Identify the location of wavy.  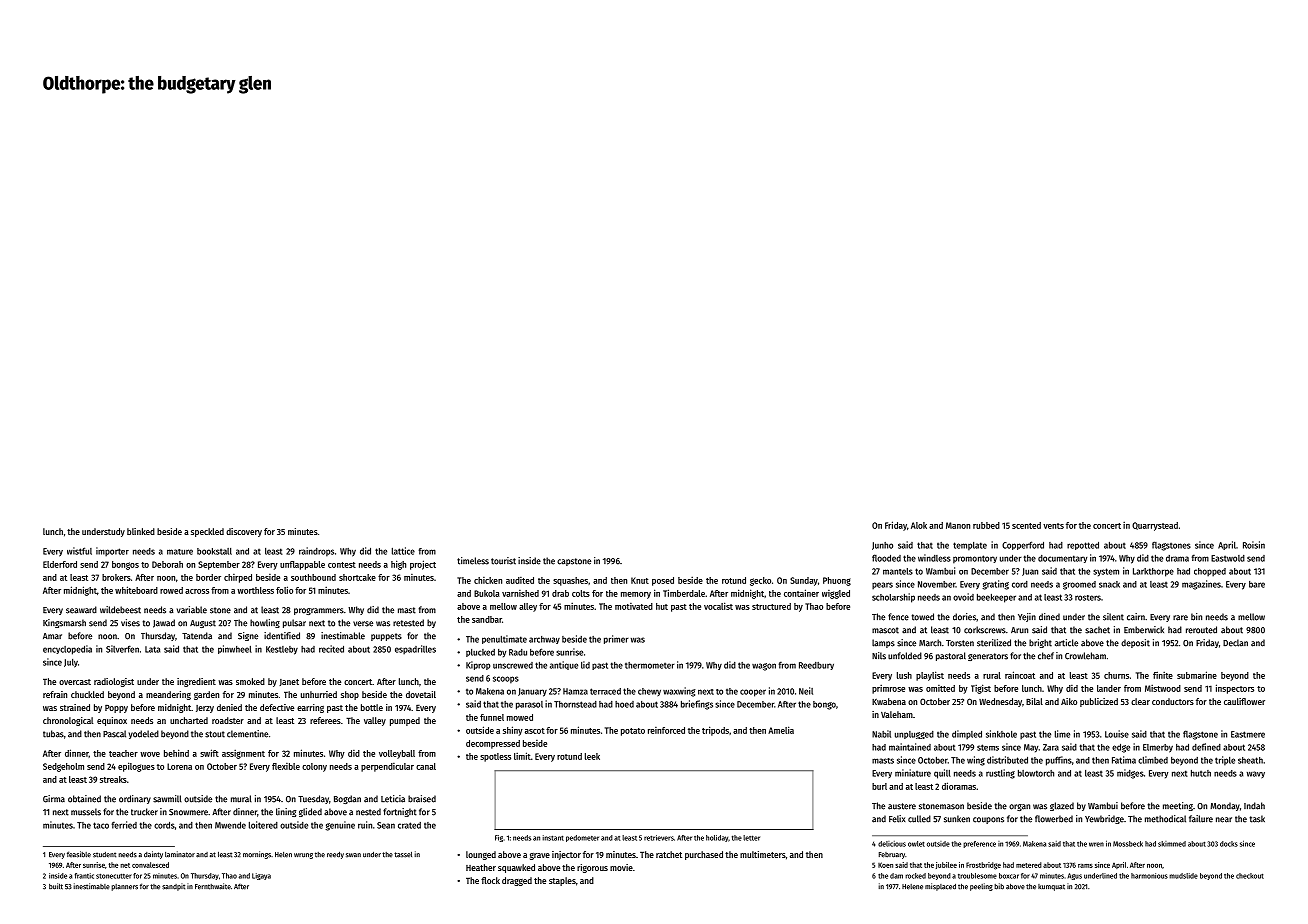
(1256, 774).
